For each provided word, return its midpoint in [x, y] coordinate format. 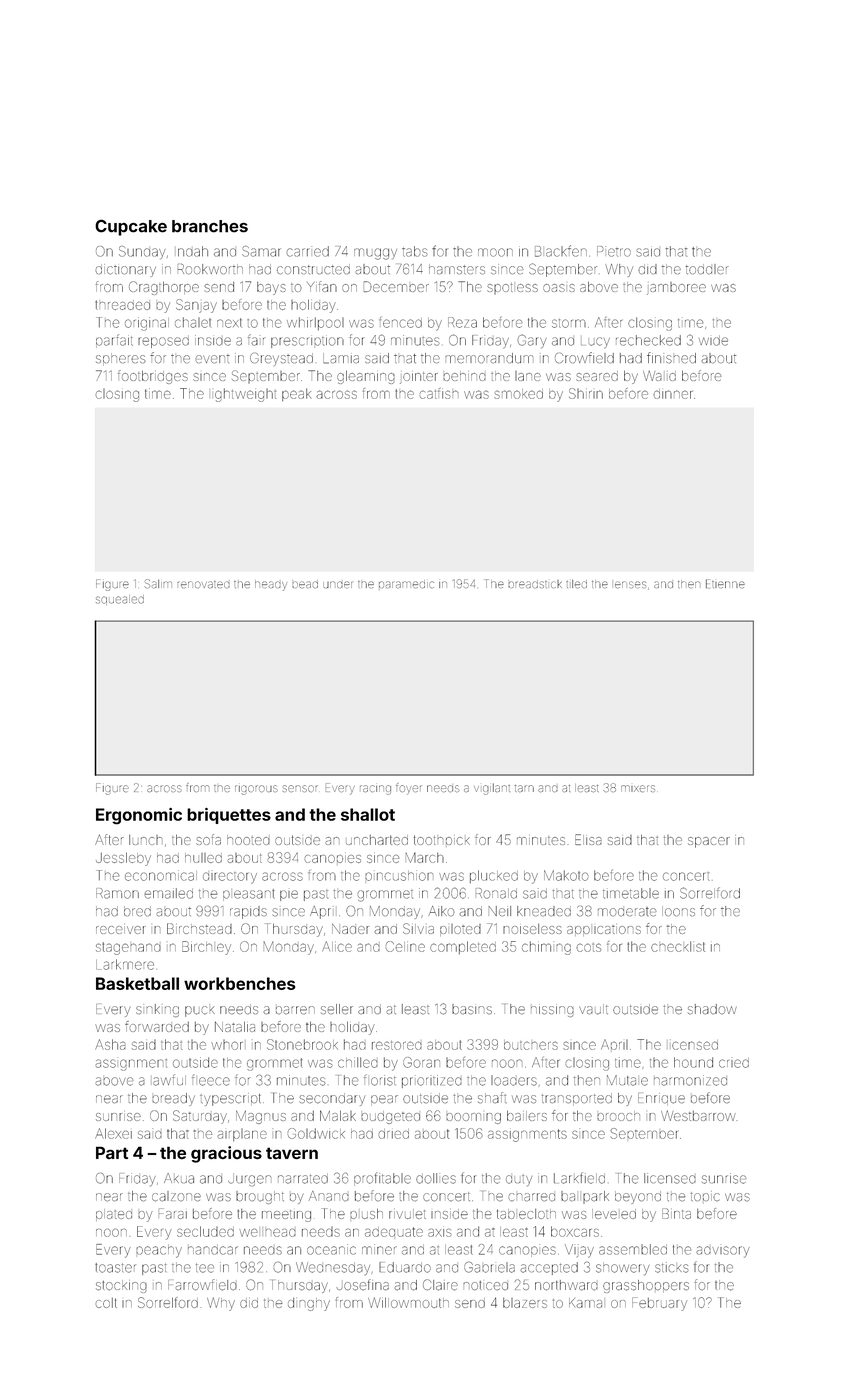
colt [106, 1303]
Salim [158, 583]
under [337, 584]
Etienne [725, 583]
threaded [122, 305]
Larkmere [125, 964]
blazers [525, 1303]
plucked [494, 876]
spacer [709, 842]
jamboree [676, 288]
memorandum [489, 358]
